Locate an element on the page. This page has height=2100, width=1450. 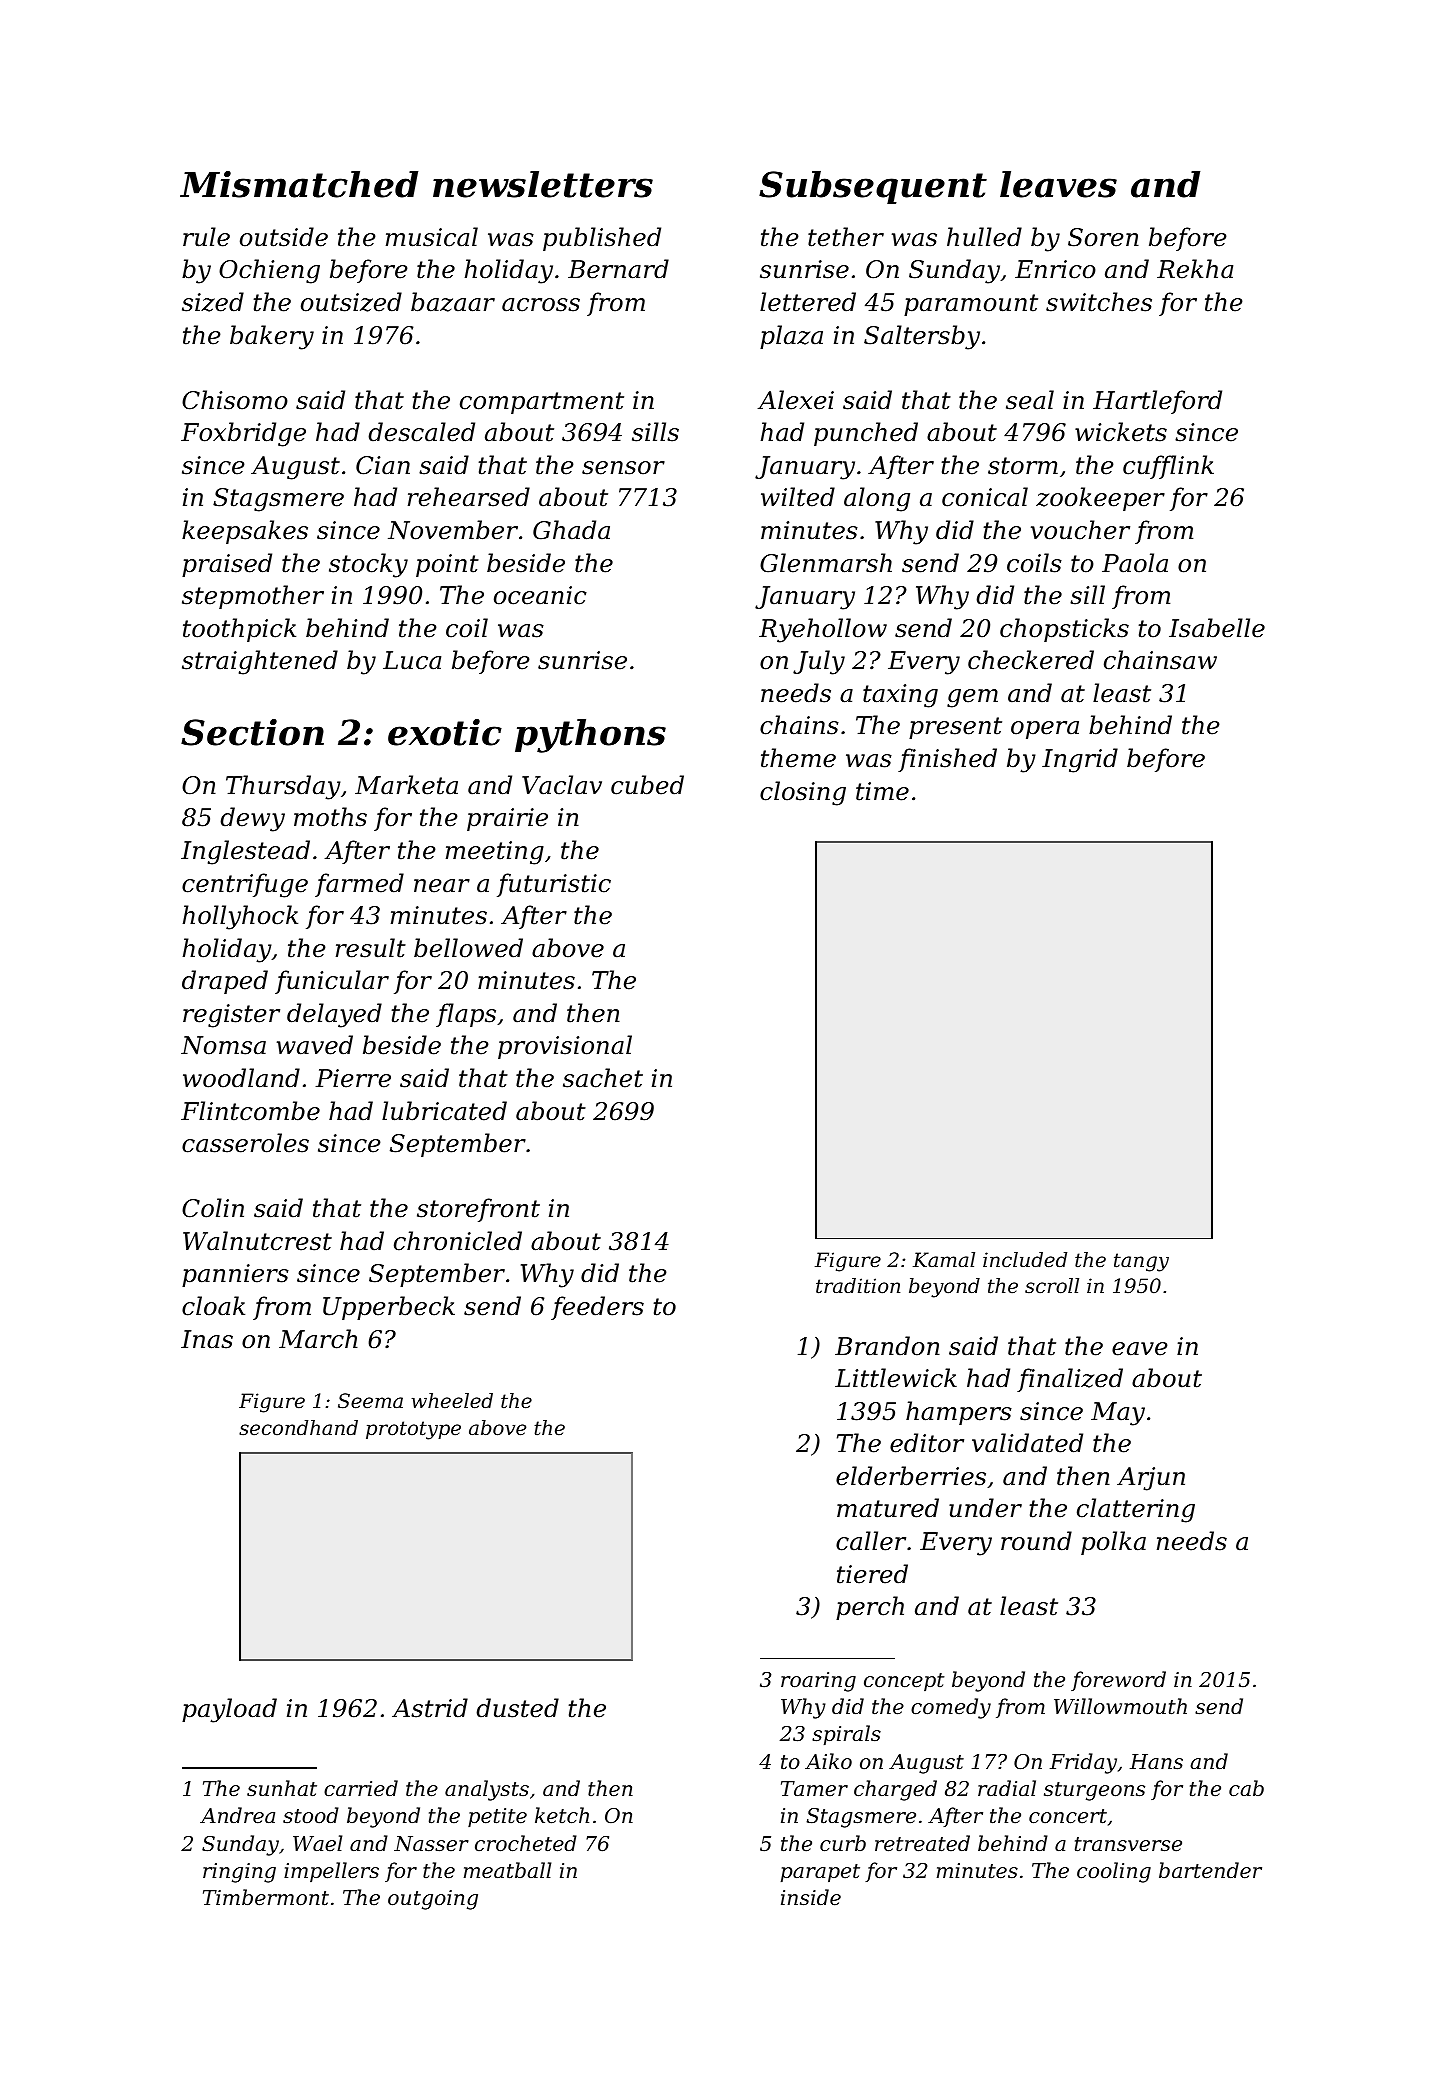
Mismatched is located at coordinates (299, 184).
